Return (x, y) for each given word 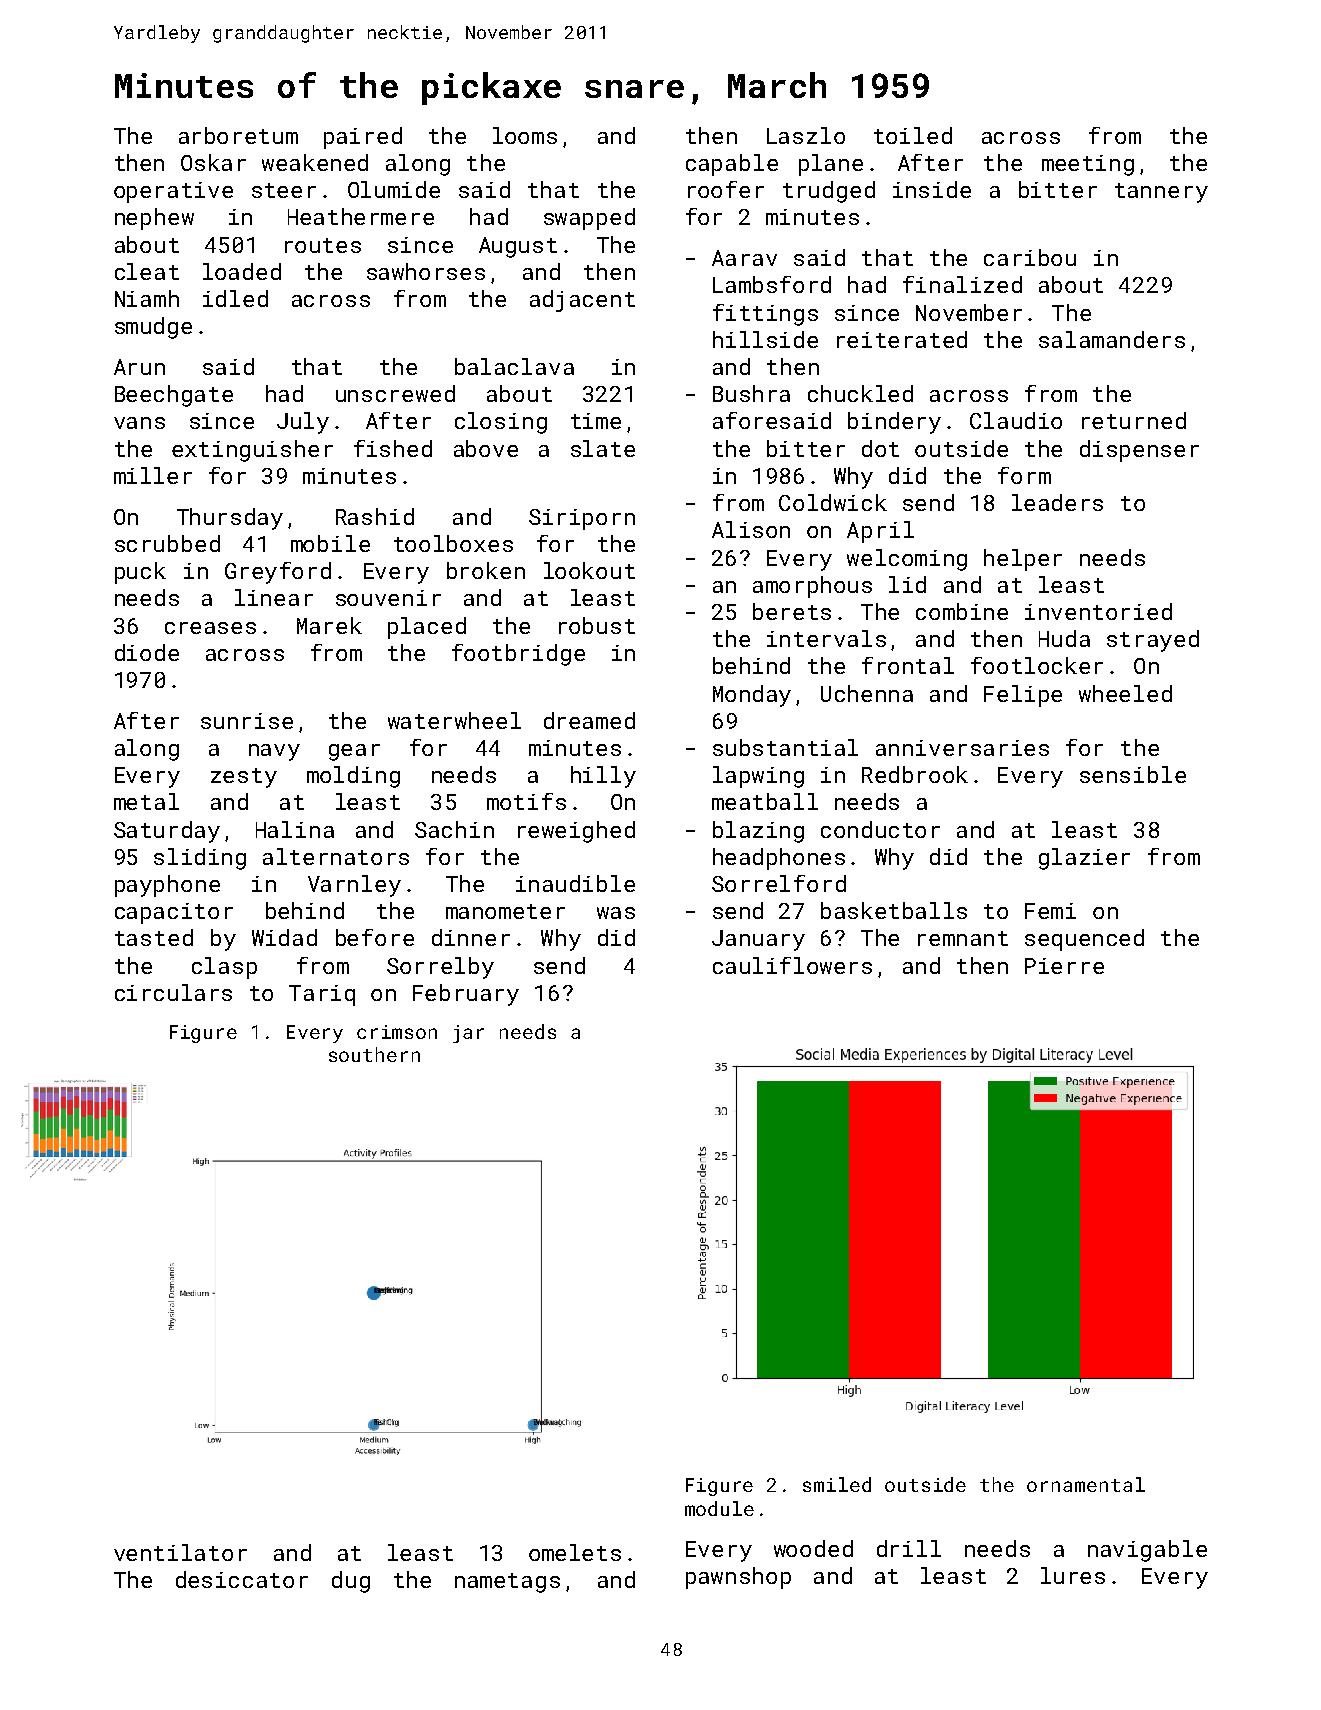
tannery (1161, 193)
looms (525, 135)
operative (173, 192)
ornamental (1086, 1484)
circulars (173, 992)
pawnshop (738, 1578)
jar (468, 1034)
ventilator (180, 1552)
